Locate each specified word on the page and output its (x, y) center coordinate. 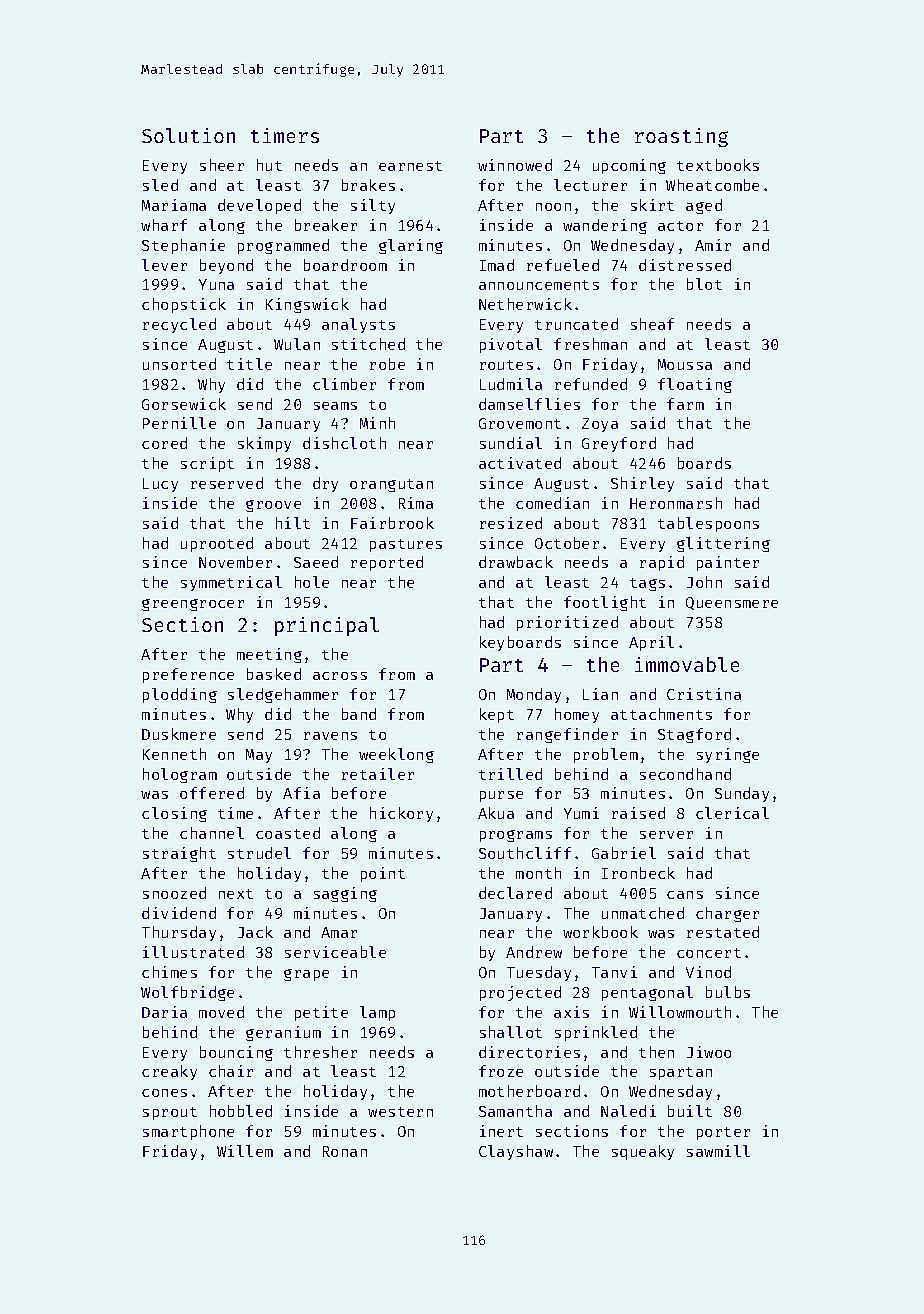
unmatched (643, 913)
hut (269, 165)
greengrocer (193, 605)
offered (212, 793)
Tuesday (539, 973)
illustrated (193, 952)
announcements (539, 285)
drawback (516, 562)
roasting (681, 137)
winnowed (515, 165)
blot (704, 284)
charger (727, 914)
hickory (401, 814)
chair (231, 1071)
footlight (605, 603)
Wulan (297, 344)
